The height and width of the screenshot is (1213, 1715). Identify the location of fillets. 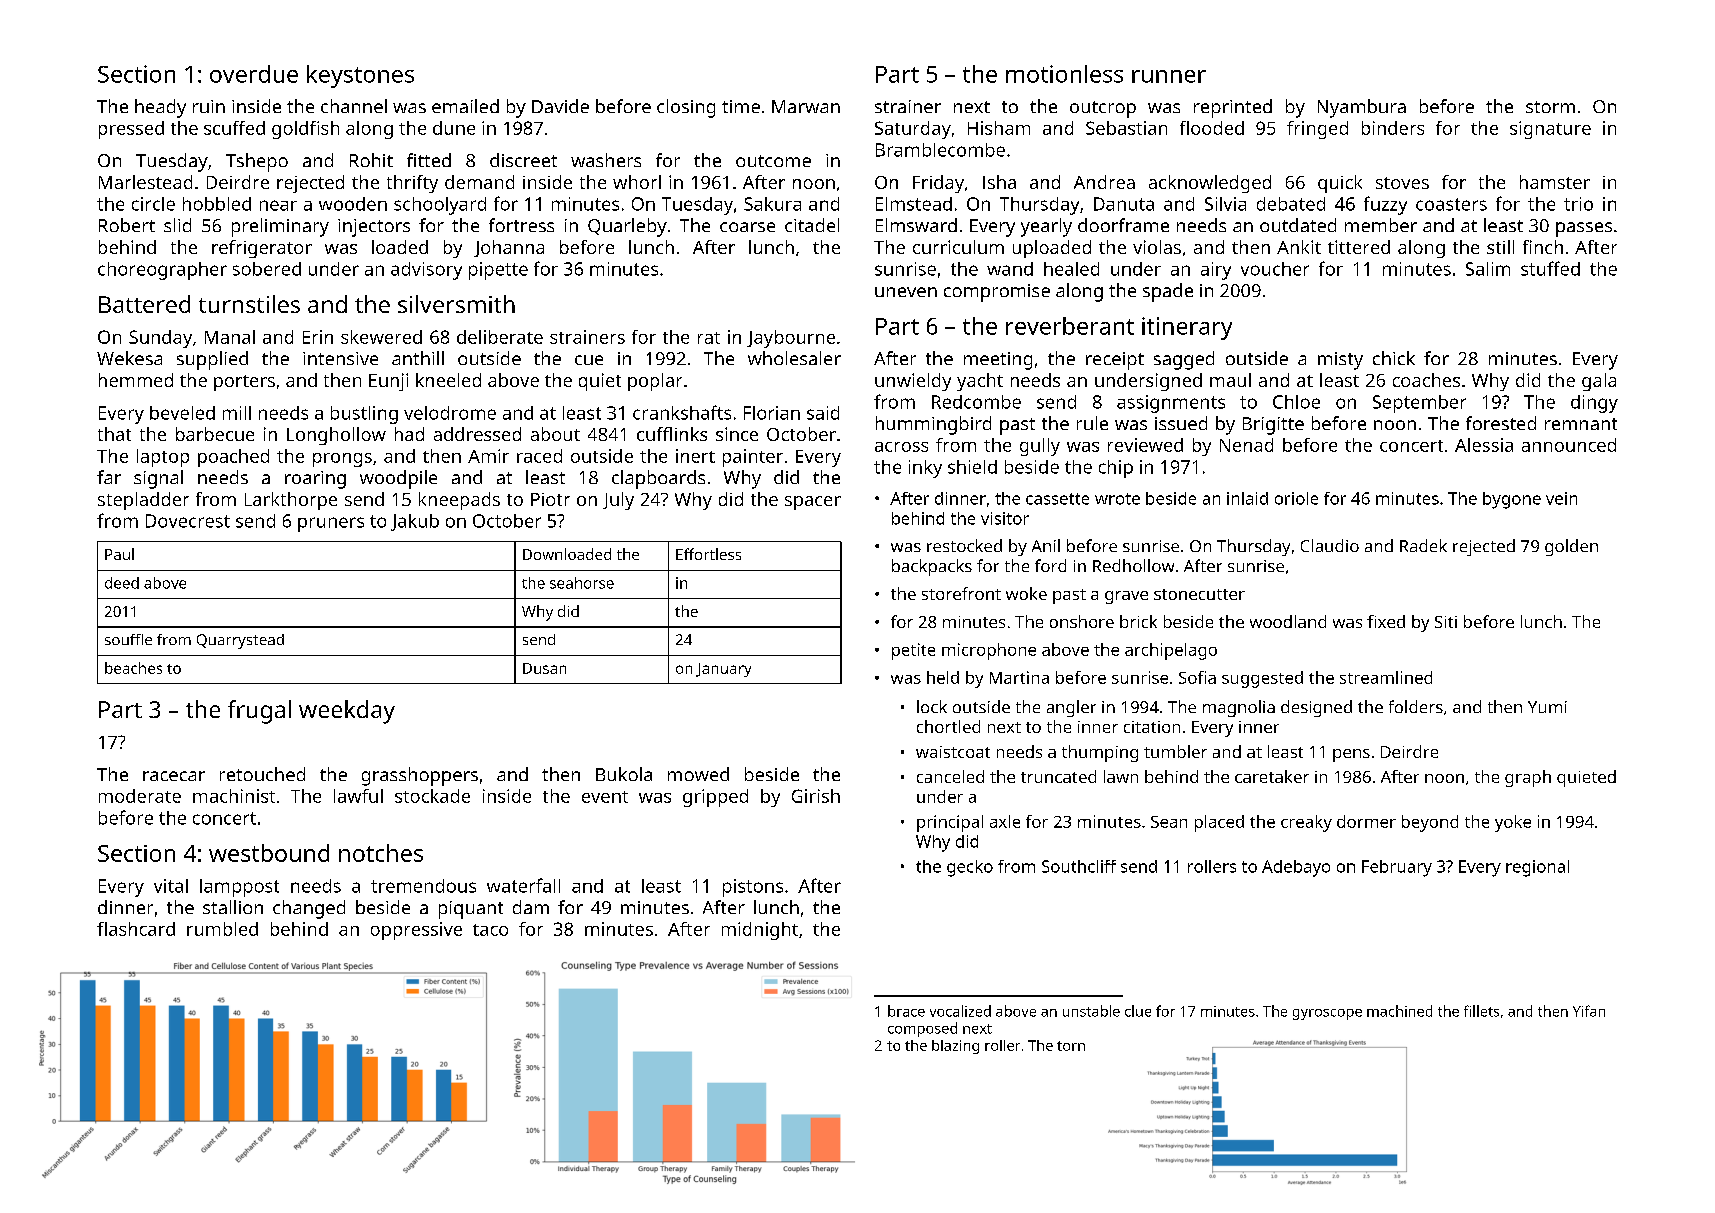
(1481, 1011).
